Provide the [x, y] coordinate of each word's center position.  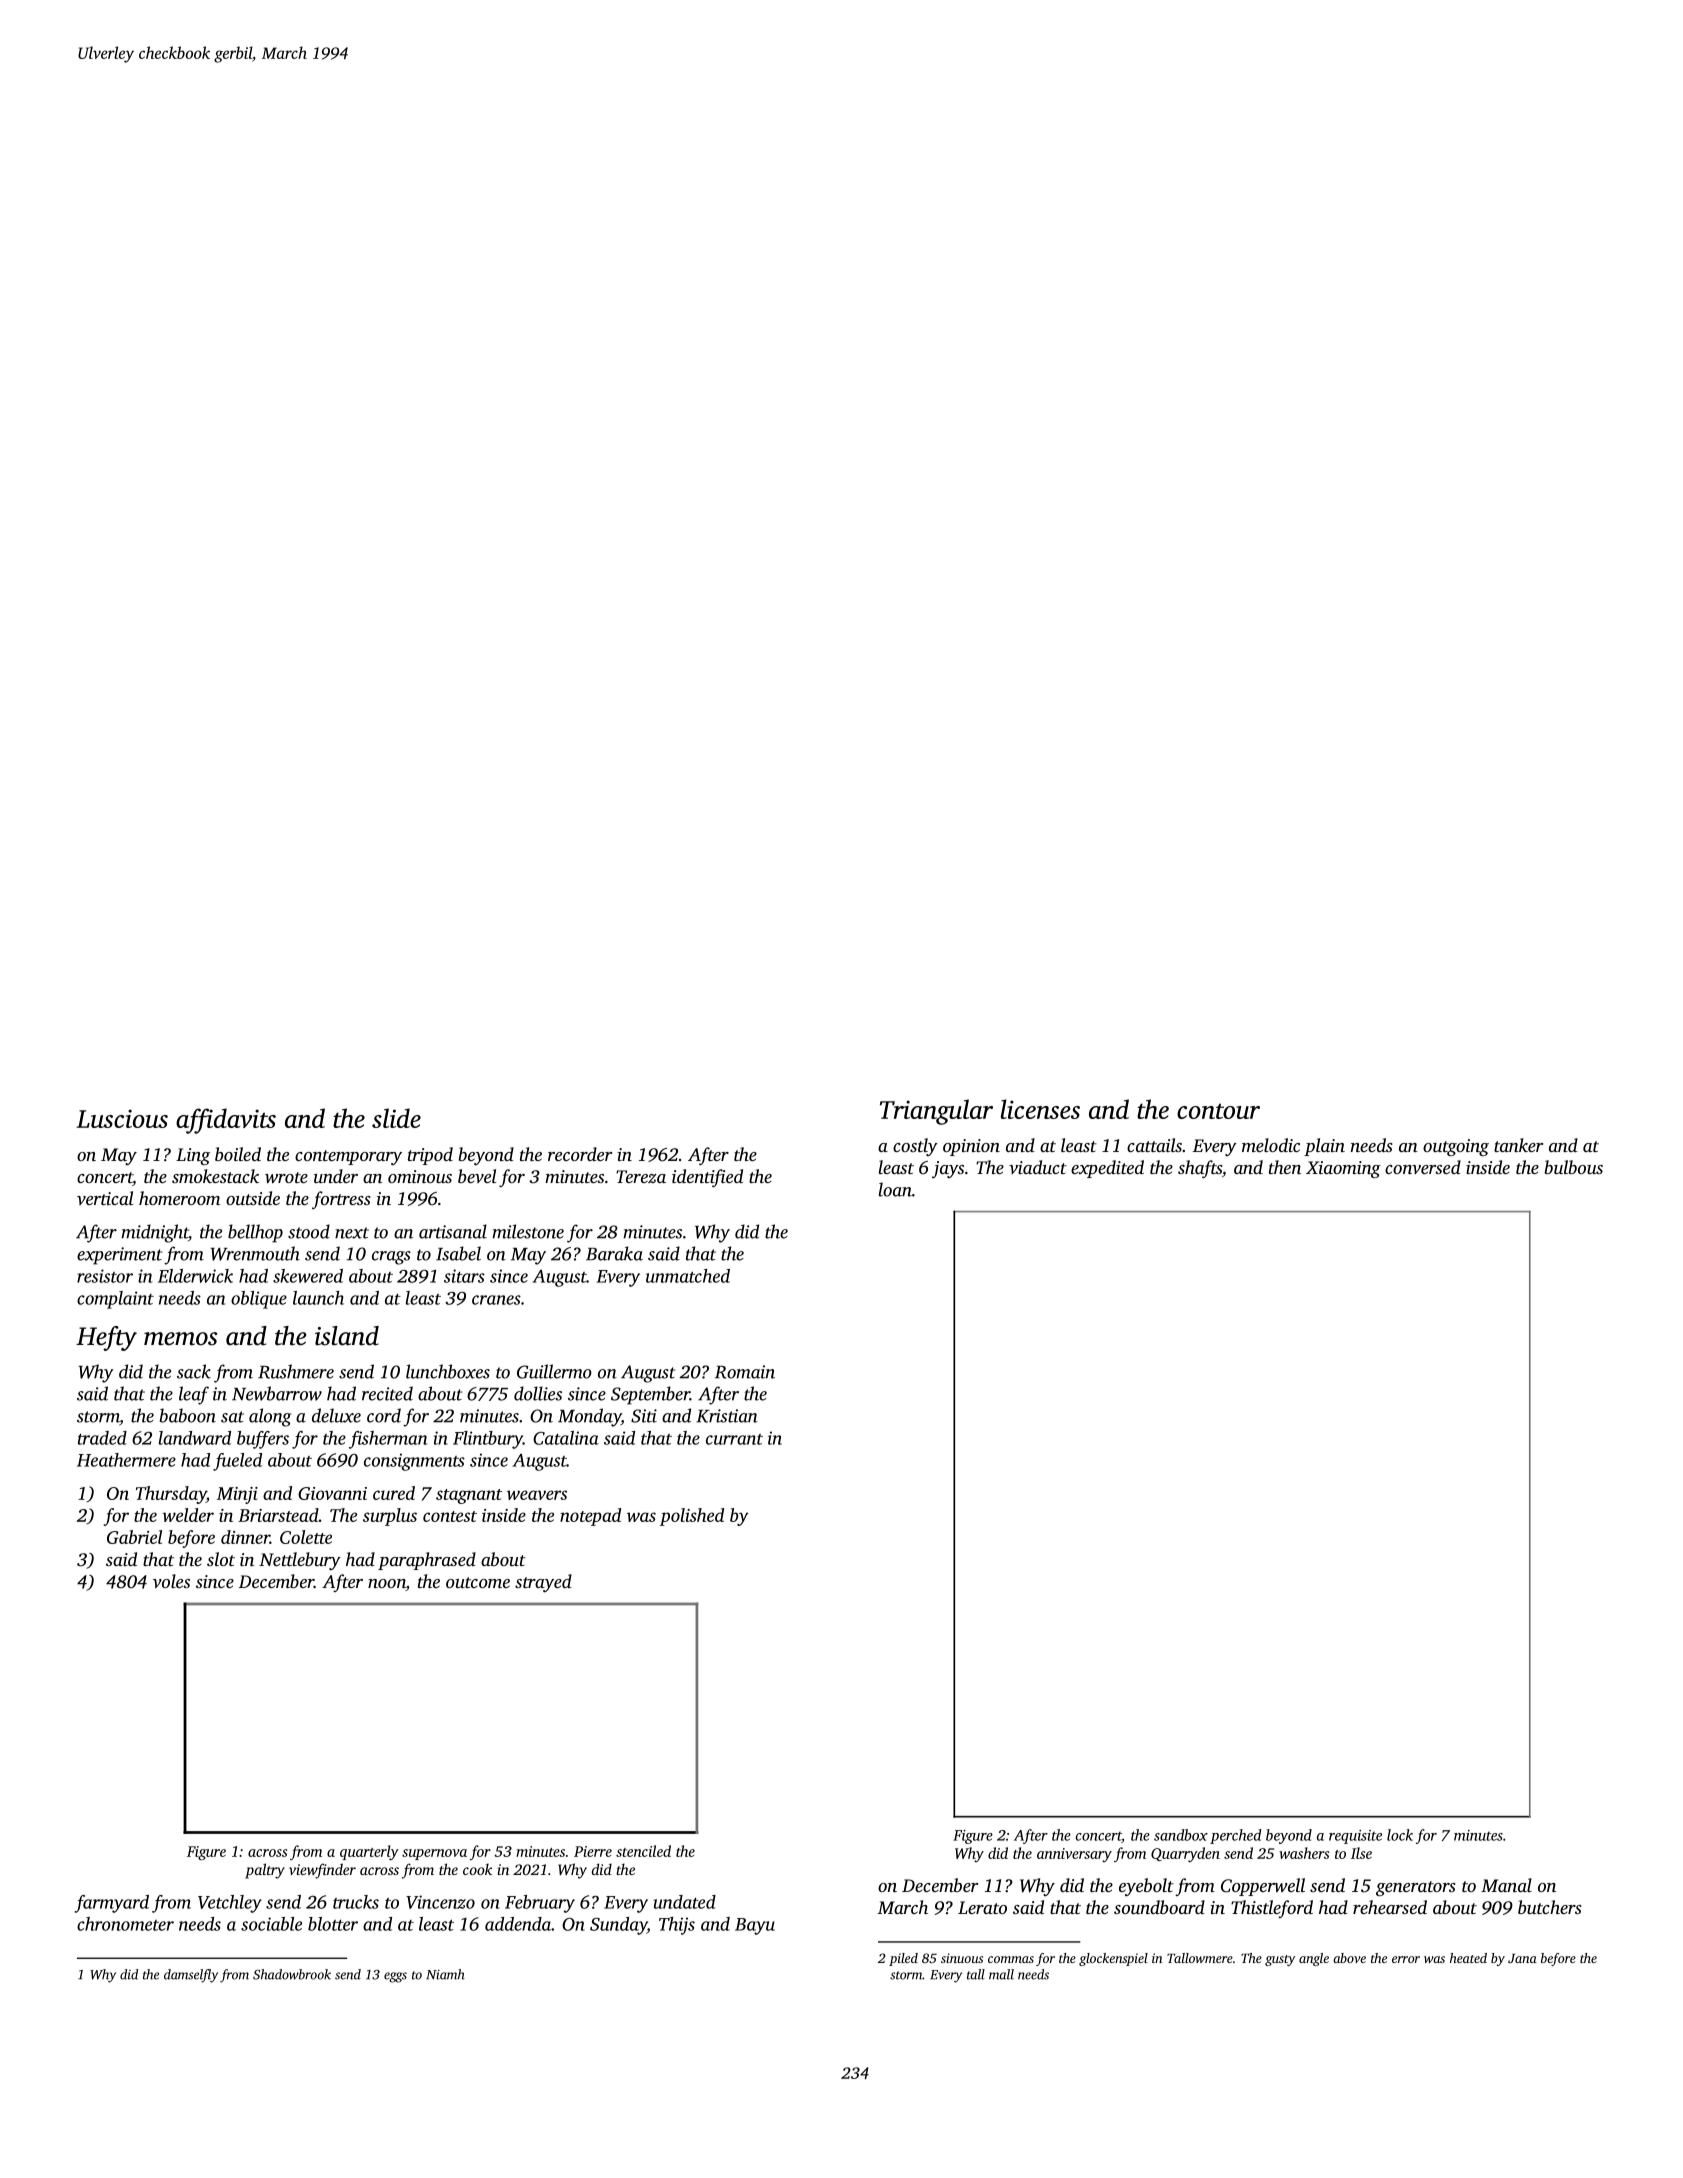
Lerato [982, 1907]
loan [895, 1189]
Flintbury [488, 1440]
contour [1218, 1111]
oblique [259, 1300]
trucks [356, 1902]
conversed [1423, 1167]
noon [387, 1585]
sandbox [1181, 1835]
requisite [1355, 1837]
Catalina [566, 1438]
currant [734, 1439]
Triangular [936, 1112]
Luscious [122, 1118]
